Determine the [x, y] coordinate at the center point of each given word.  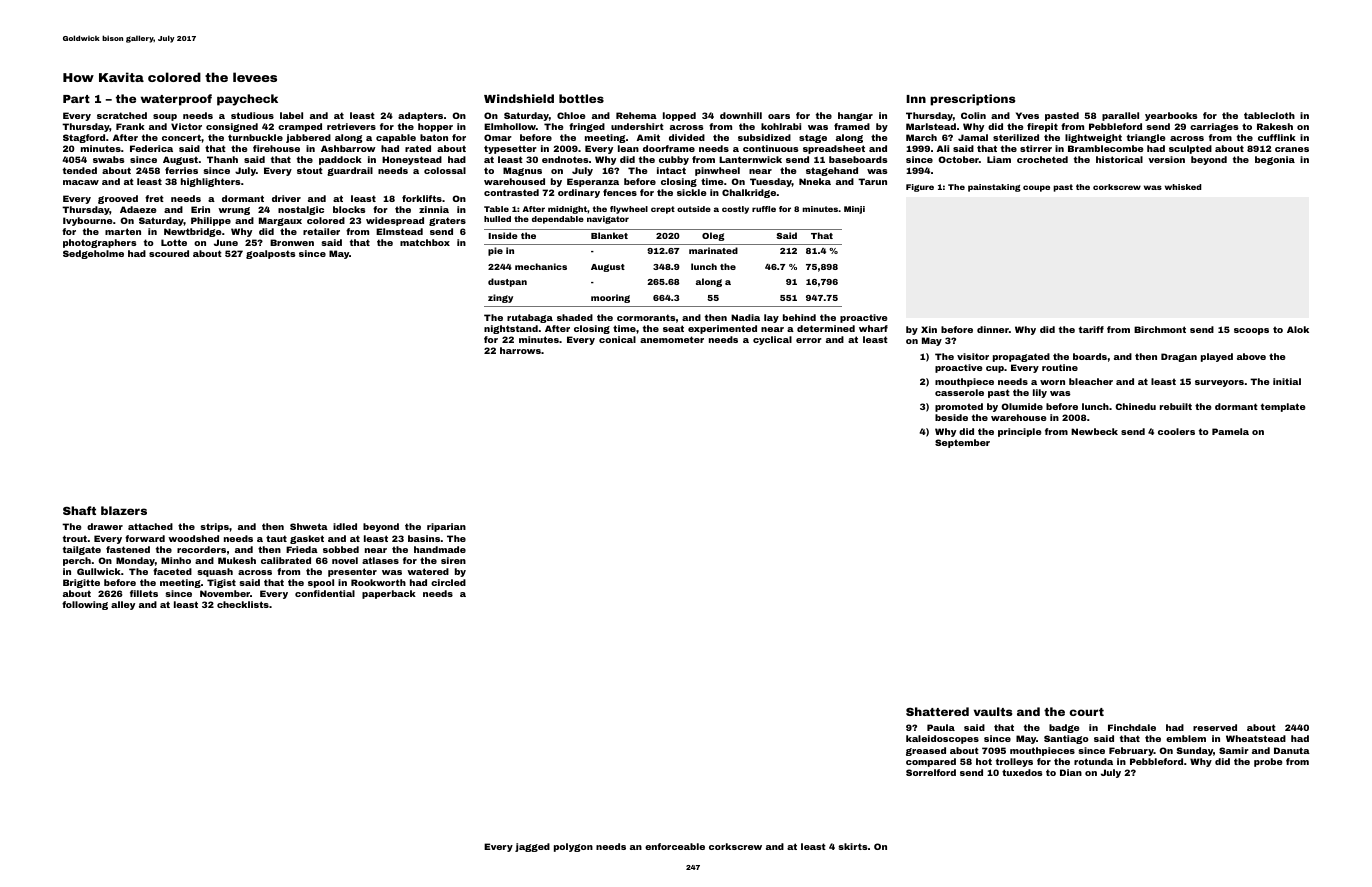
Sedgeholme [93, 254]
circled [448, 582]
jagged [532, 847]
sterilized [1016, 137]
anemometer [672, 339]
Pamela [1230, 431]
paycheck [247, 100]
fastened [128, 549]
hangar [855, 116]
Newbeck [1094, 431]
